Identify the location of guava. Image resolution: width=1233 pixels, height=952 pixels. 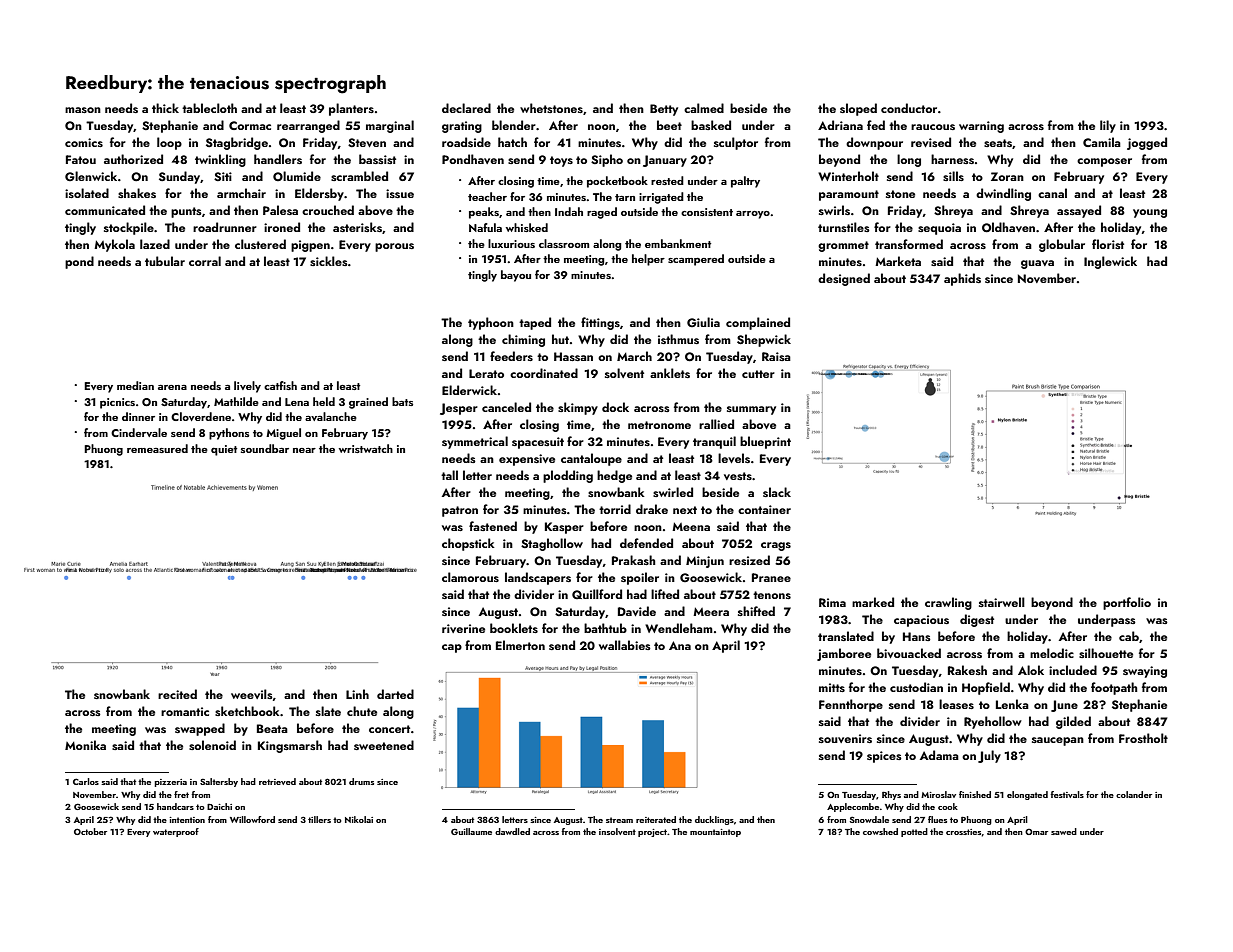
(1037, 264).
